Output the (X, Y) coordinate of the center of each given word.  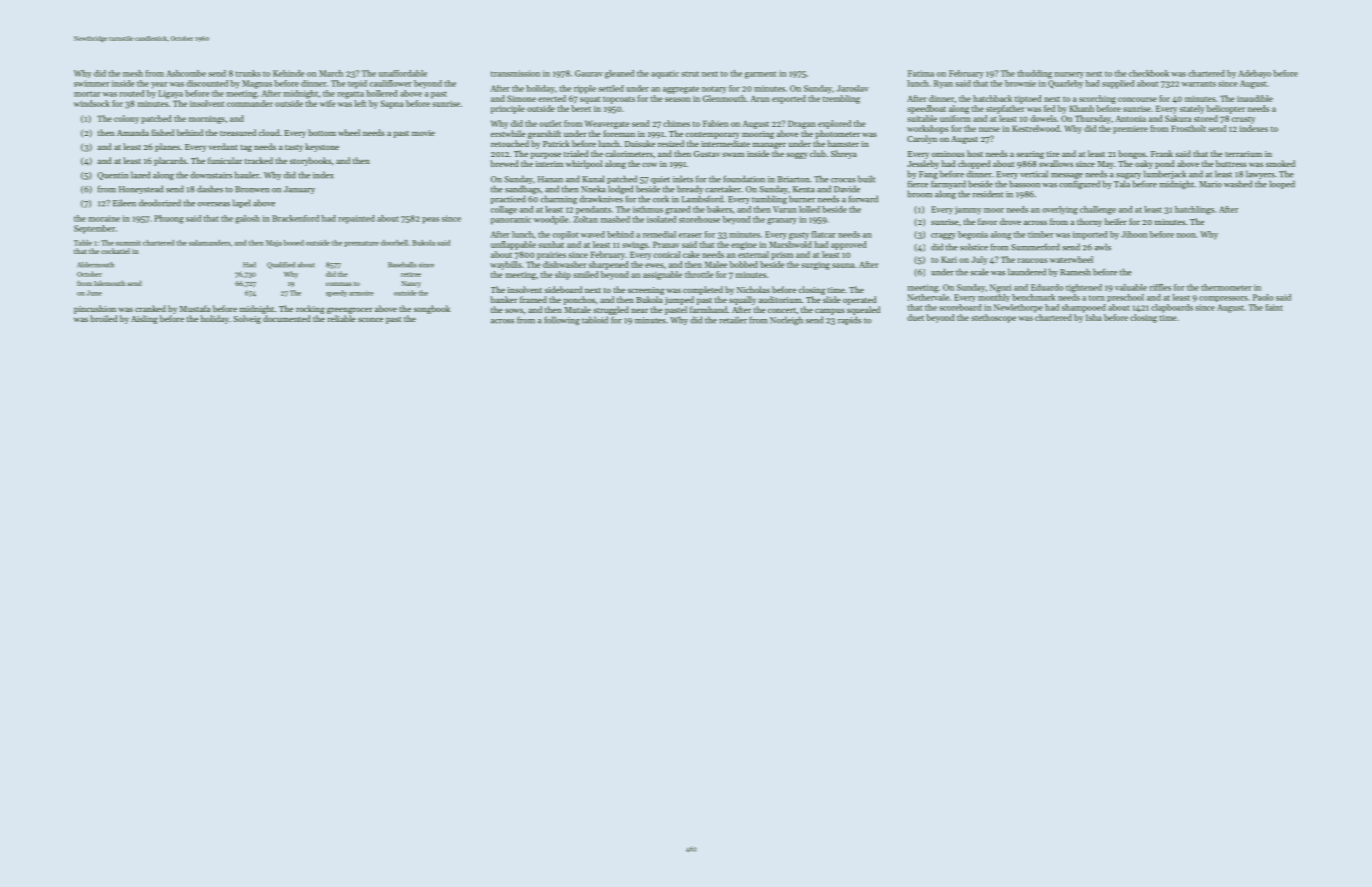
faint (1274, 307)
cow (649, 164)
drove (1010, 221)
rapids (849, 320)
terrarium (1243, 154)
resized (671, 143)
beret (581, 108)
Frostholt (1188, 128)
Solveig (247, 319)
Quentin (112, 176)
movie (423, 133)
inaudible (1255, 98)
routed (132, 93)
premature (361, 244)
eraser (690, 235)
